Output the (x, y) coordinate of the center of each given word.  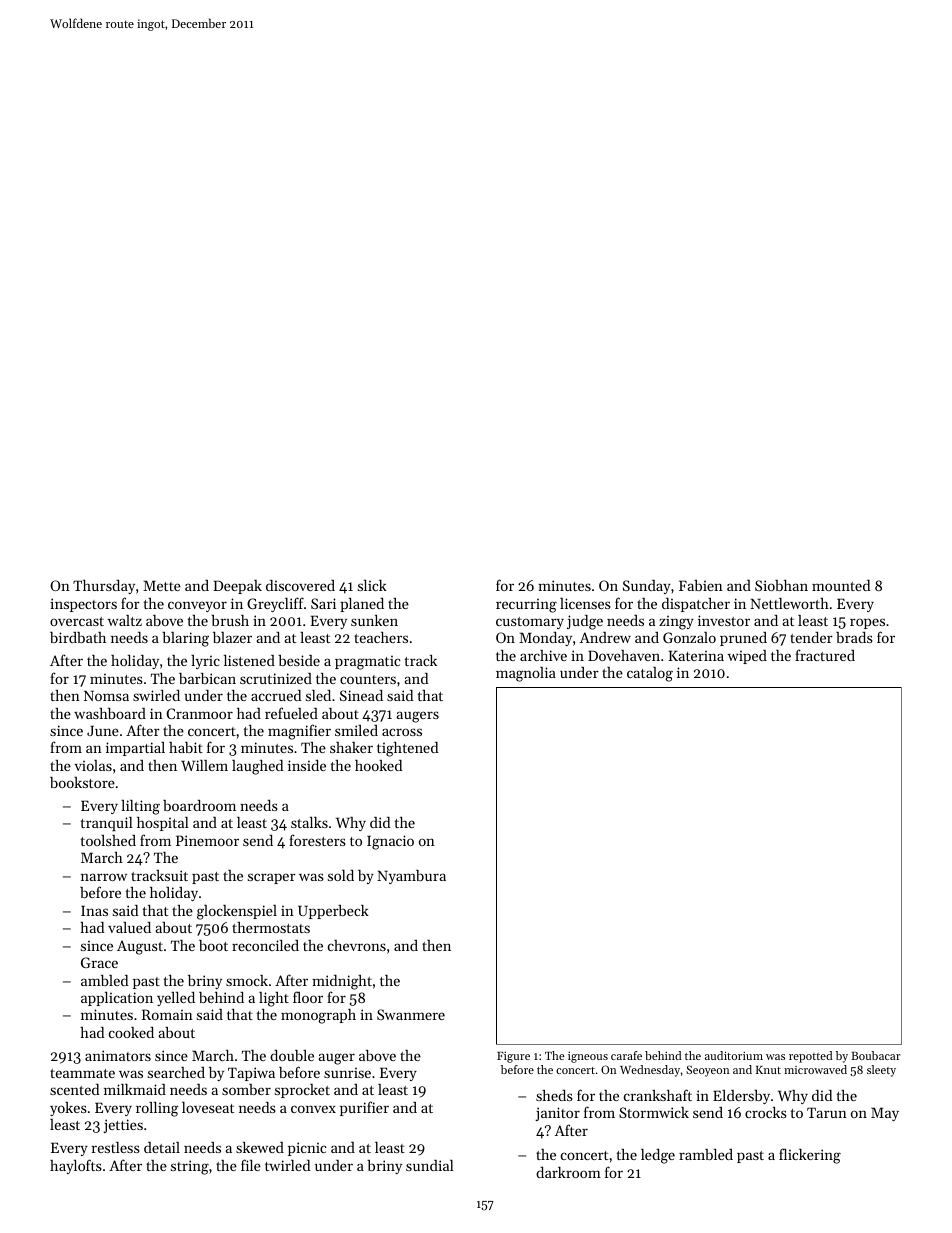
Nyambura (411, 877)
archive (543, 655)
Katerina (696, 655)
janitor (557, 1114)
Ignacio (390, 842)
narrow (104, 877)
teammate (82, 1073)
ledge (658, 1156)
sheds (554, 1095)
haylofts (76, 1166)
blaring (185, 639)
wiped (747, 657)
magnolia (526, 674)
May (885, 1114)
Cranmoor (200, 713)
